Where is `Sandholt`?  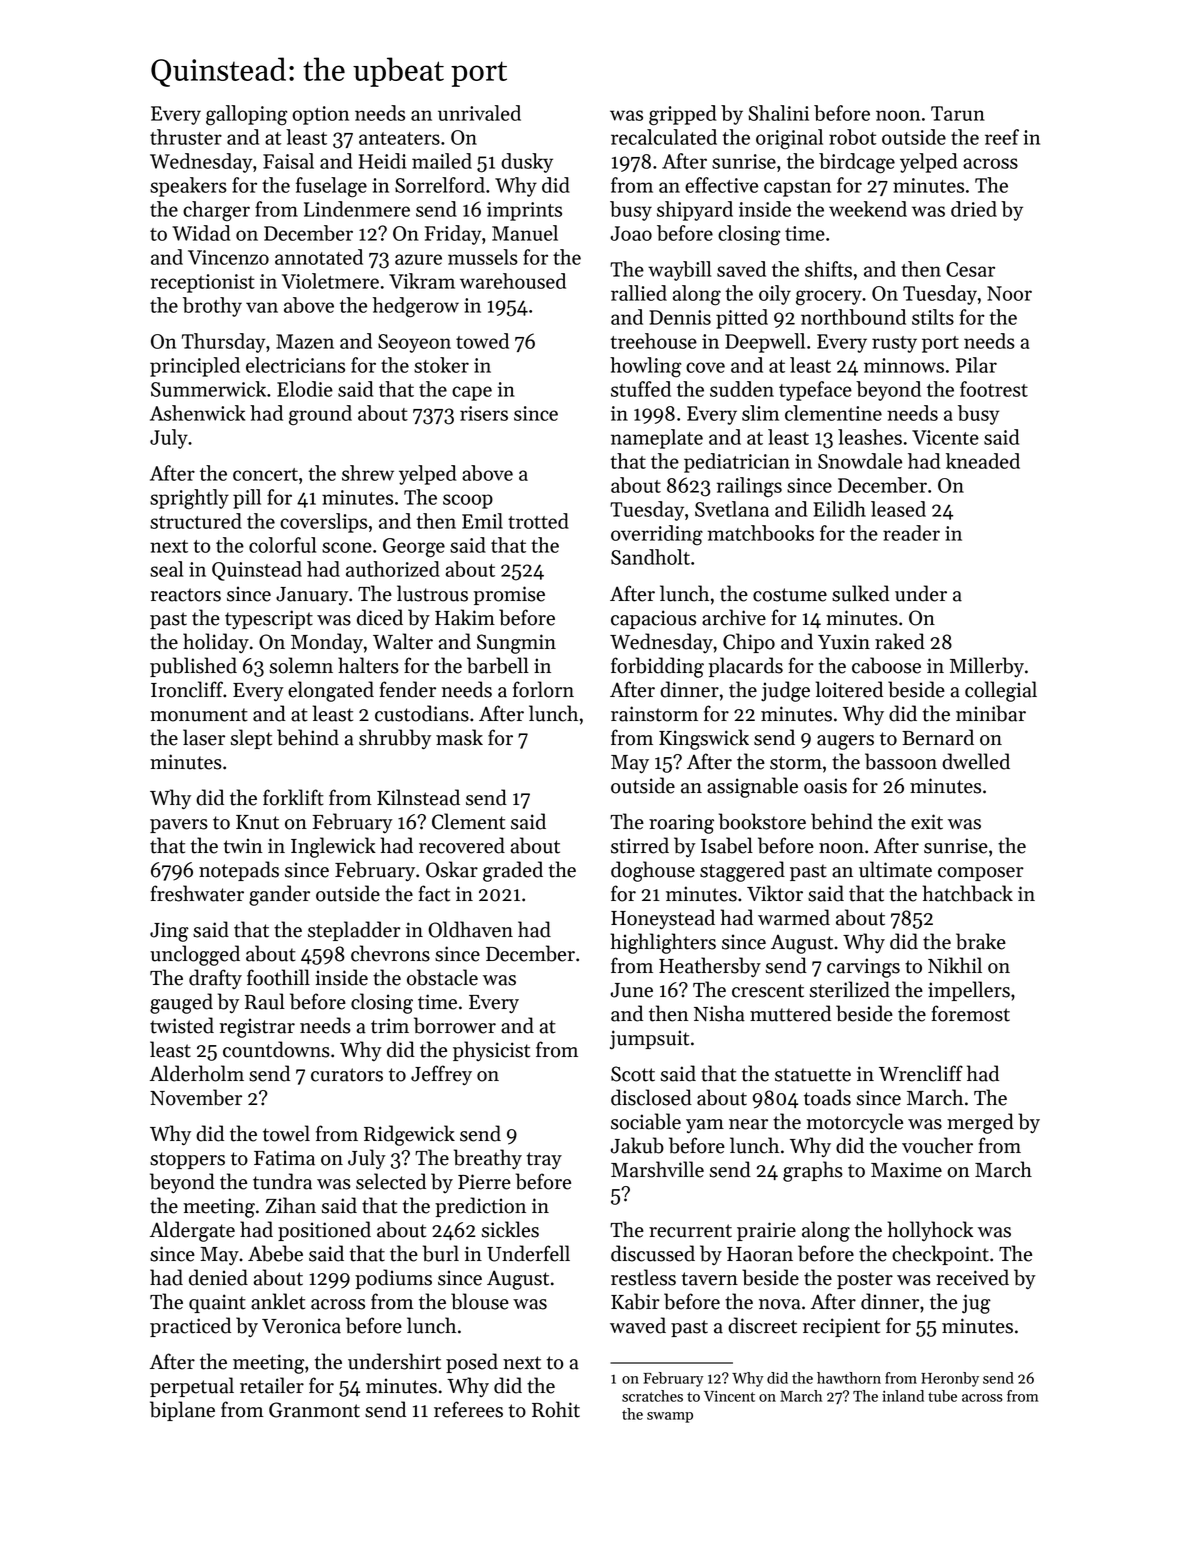
Sandholt is located at coordinates (650, 557).
